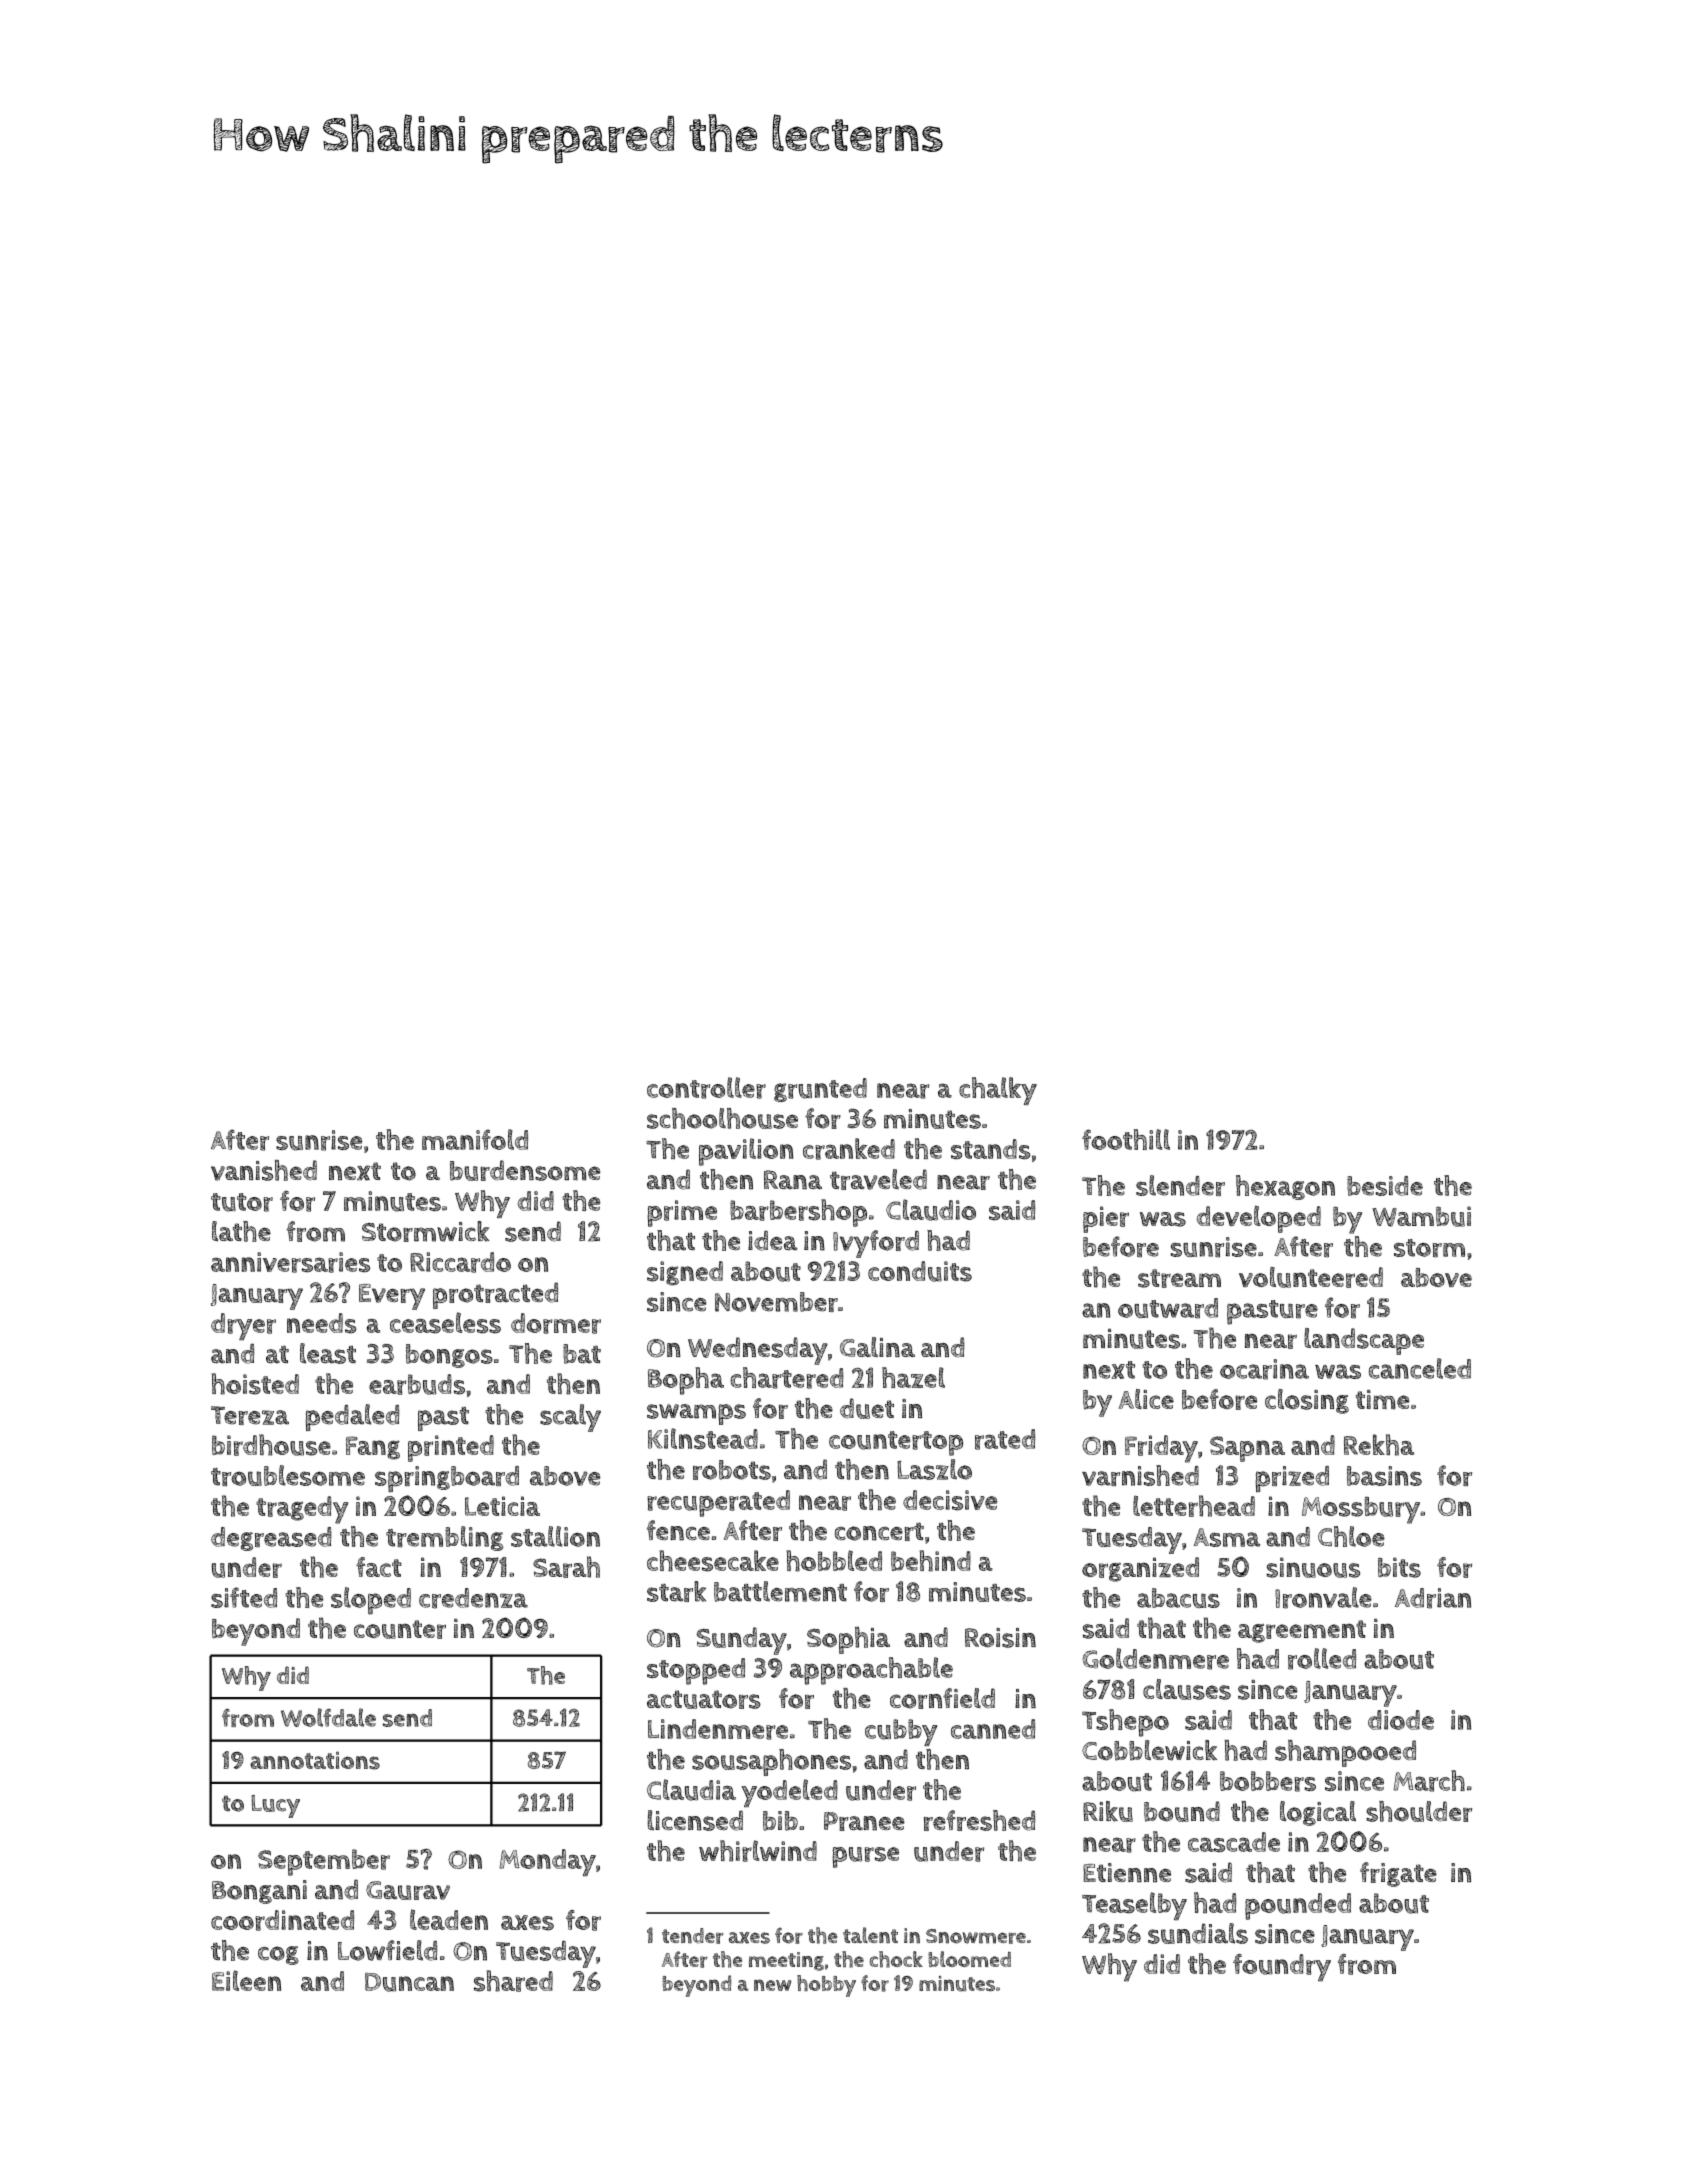 This screenshot has height=2178, width=1683. I want to click on Friday, so click(1161, 1449).
